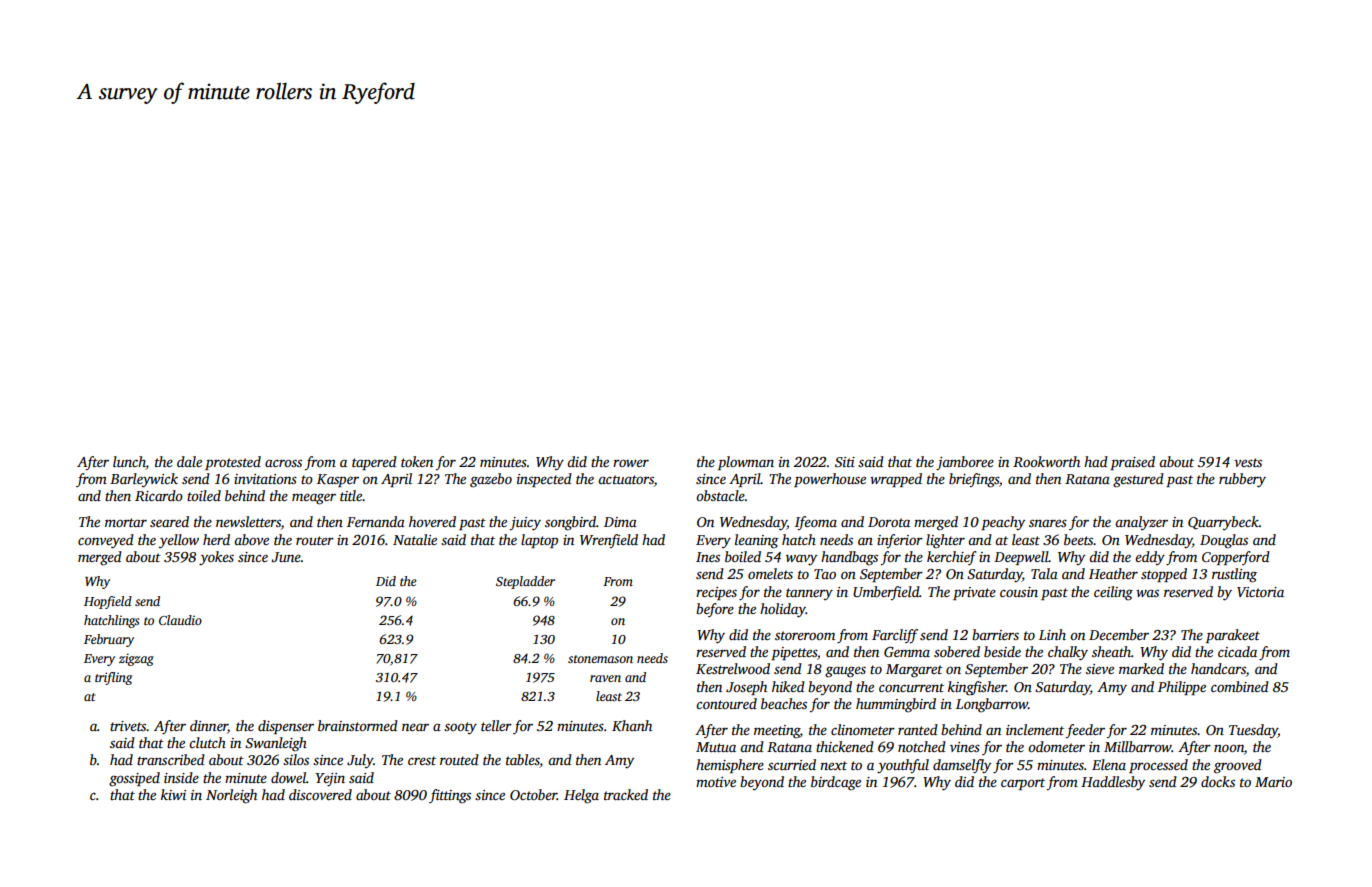 The height and width of the screenshot is (887, 1372). Describe the element at coordinates (974, 480) in the screenshot. I see `briefings` at that location.
